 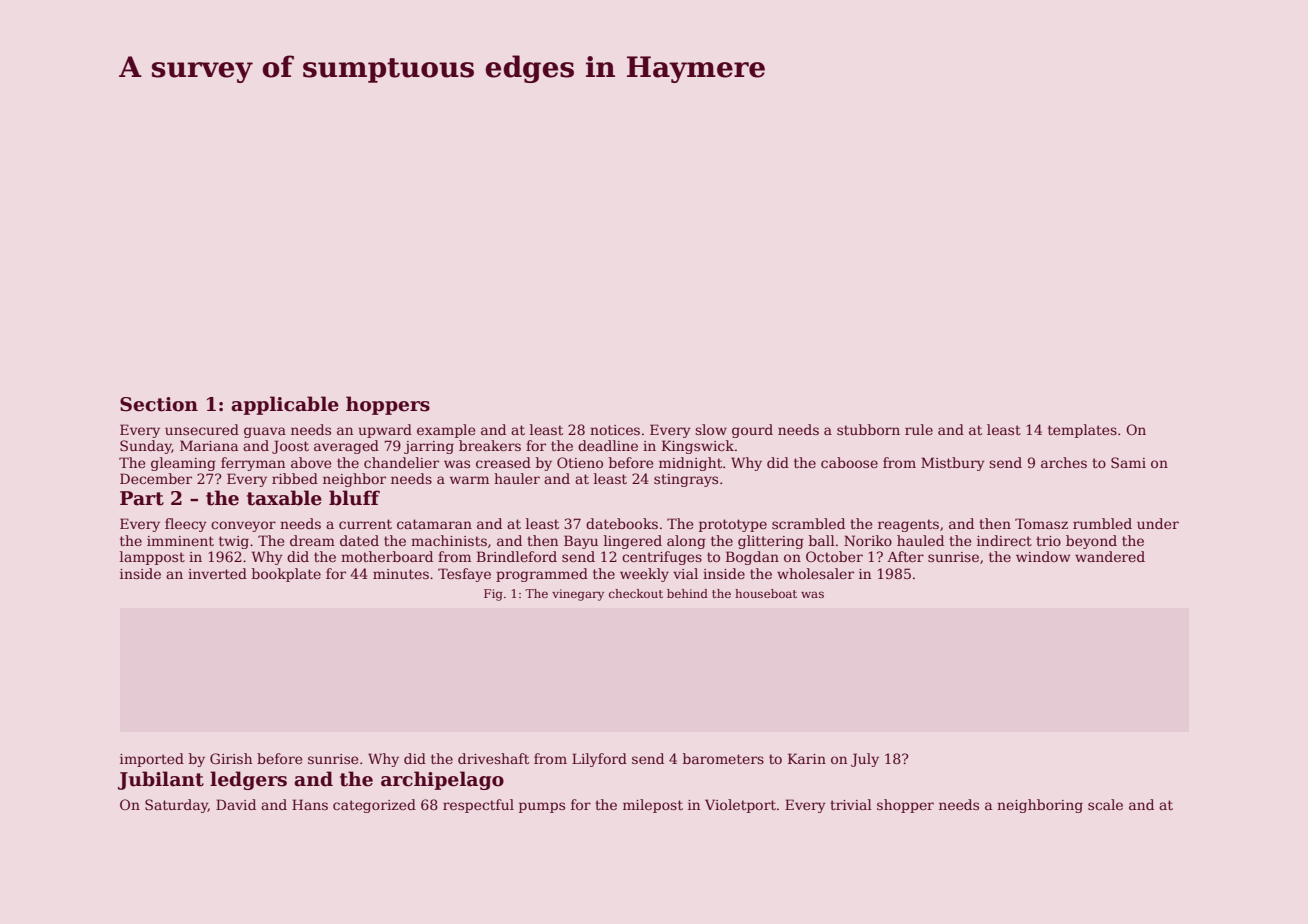 What do you see at coordinates (152, 760) in the screenshot?
I see `imported` at bounding box center [152, 760].
